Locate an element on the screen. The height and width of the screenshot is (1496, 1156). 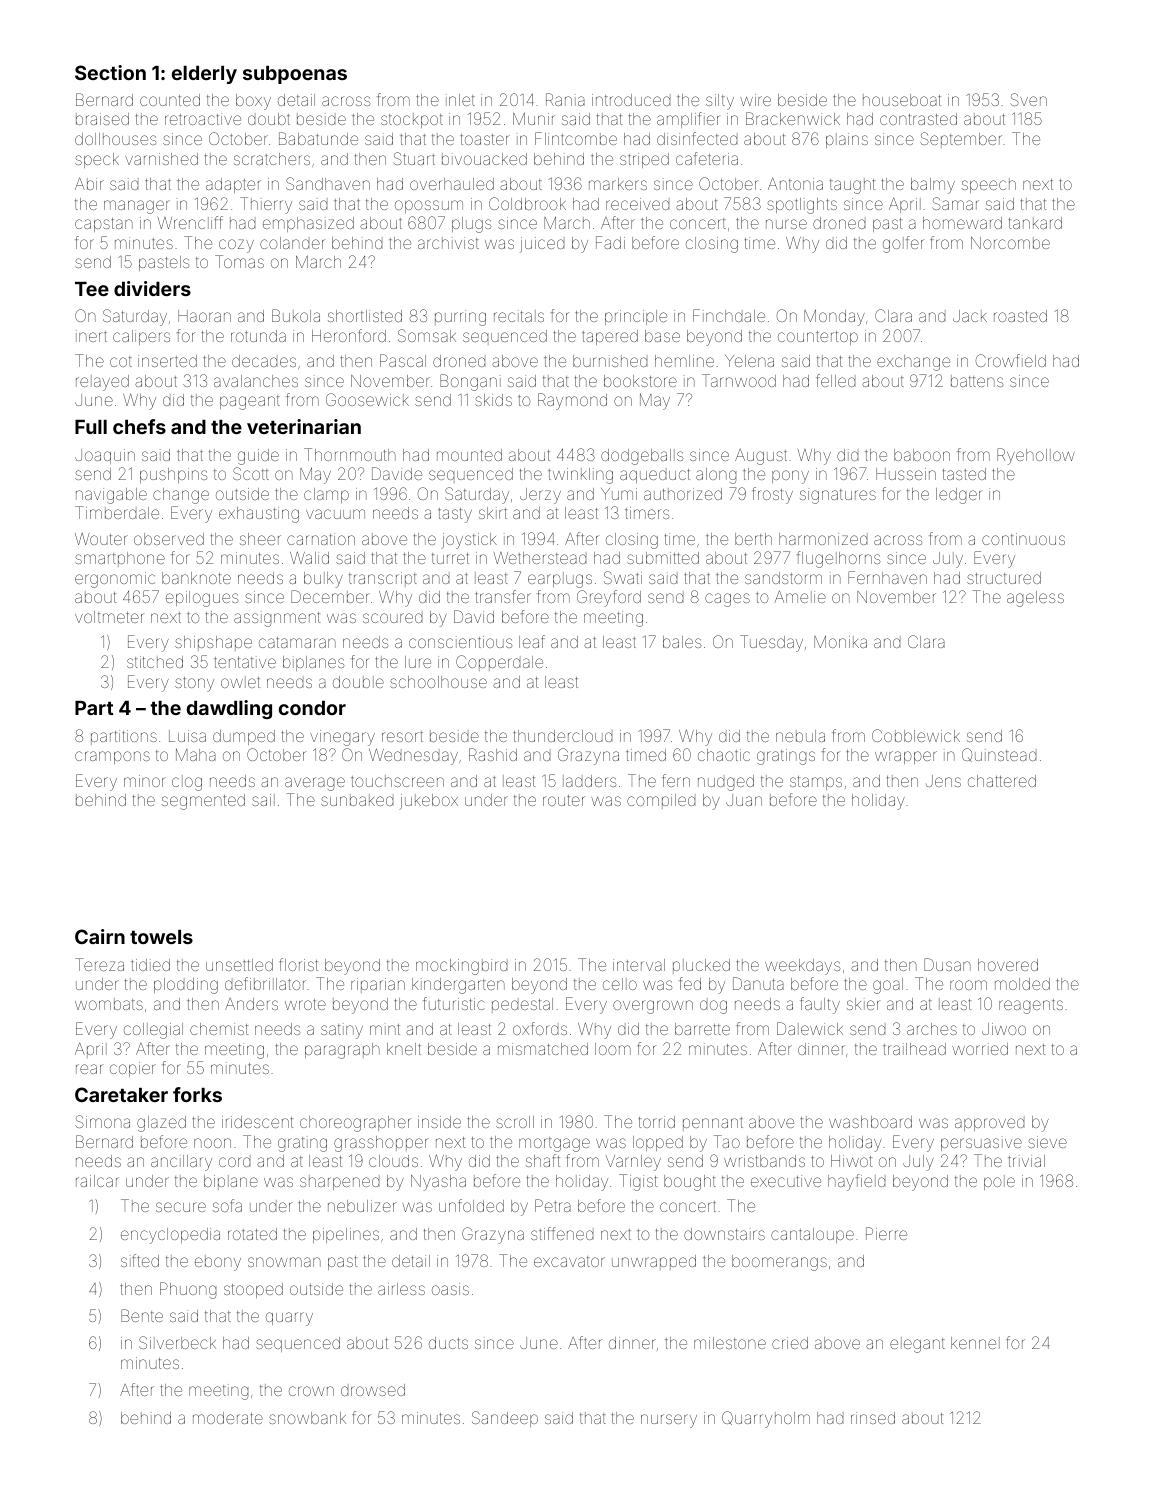
Sandeep is located at coordinates (505, 1419).
